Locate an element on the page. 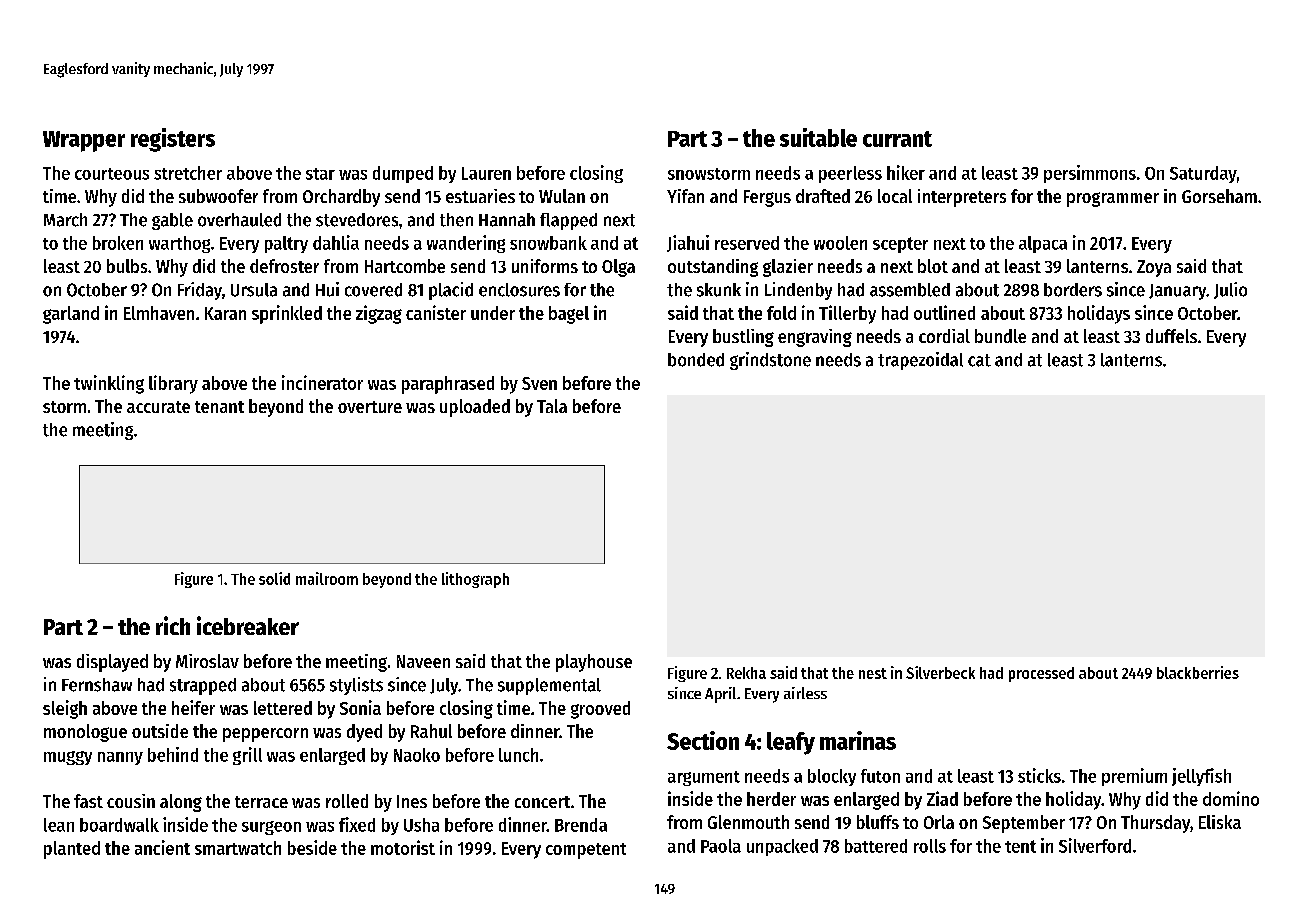 This image has height=924, width=1308. processed is located at coordinates (1041, 674).
